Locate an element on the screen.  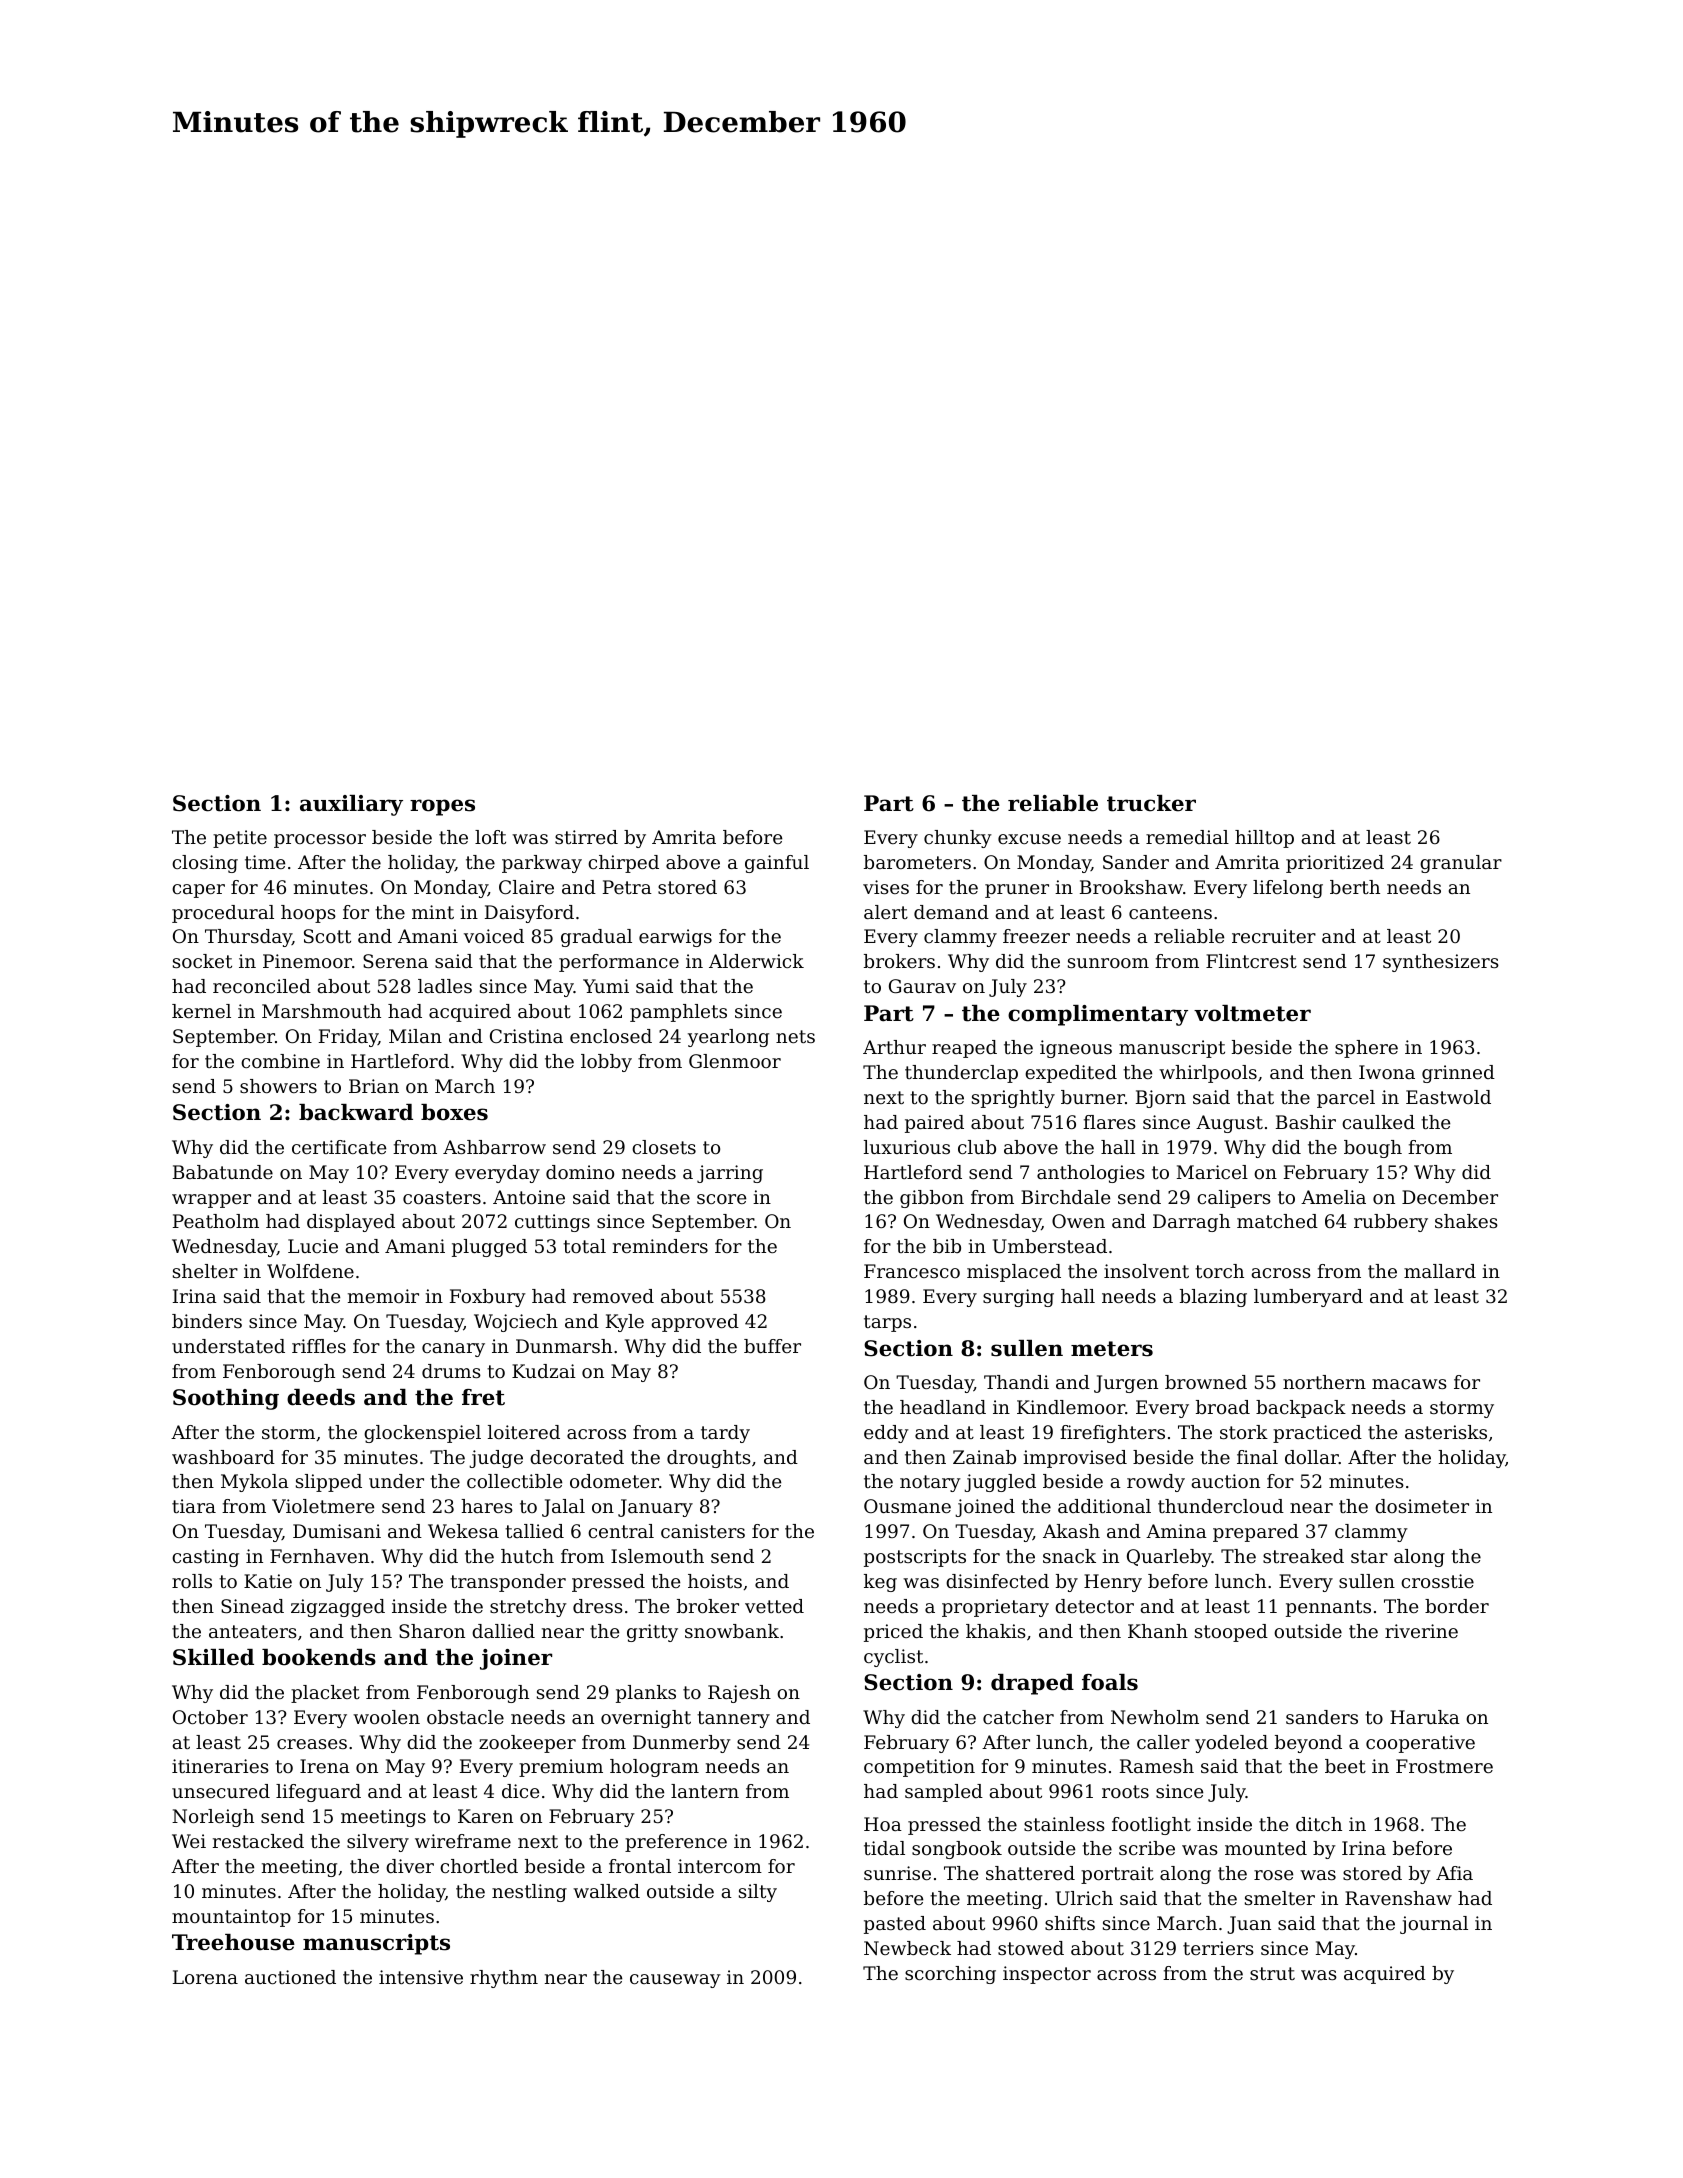
crosstie is located at coordinates (1437, 1581).
